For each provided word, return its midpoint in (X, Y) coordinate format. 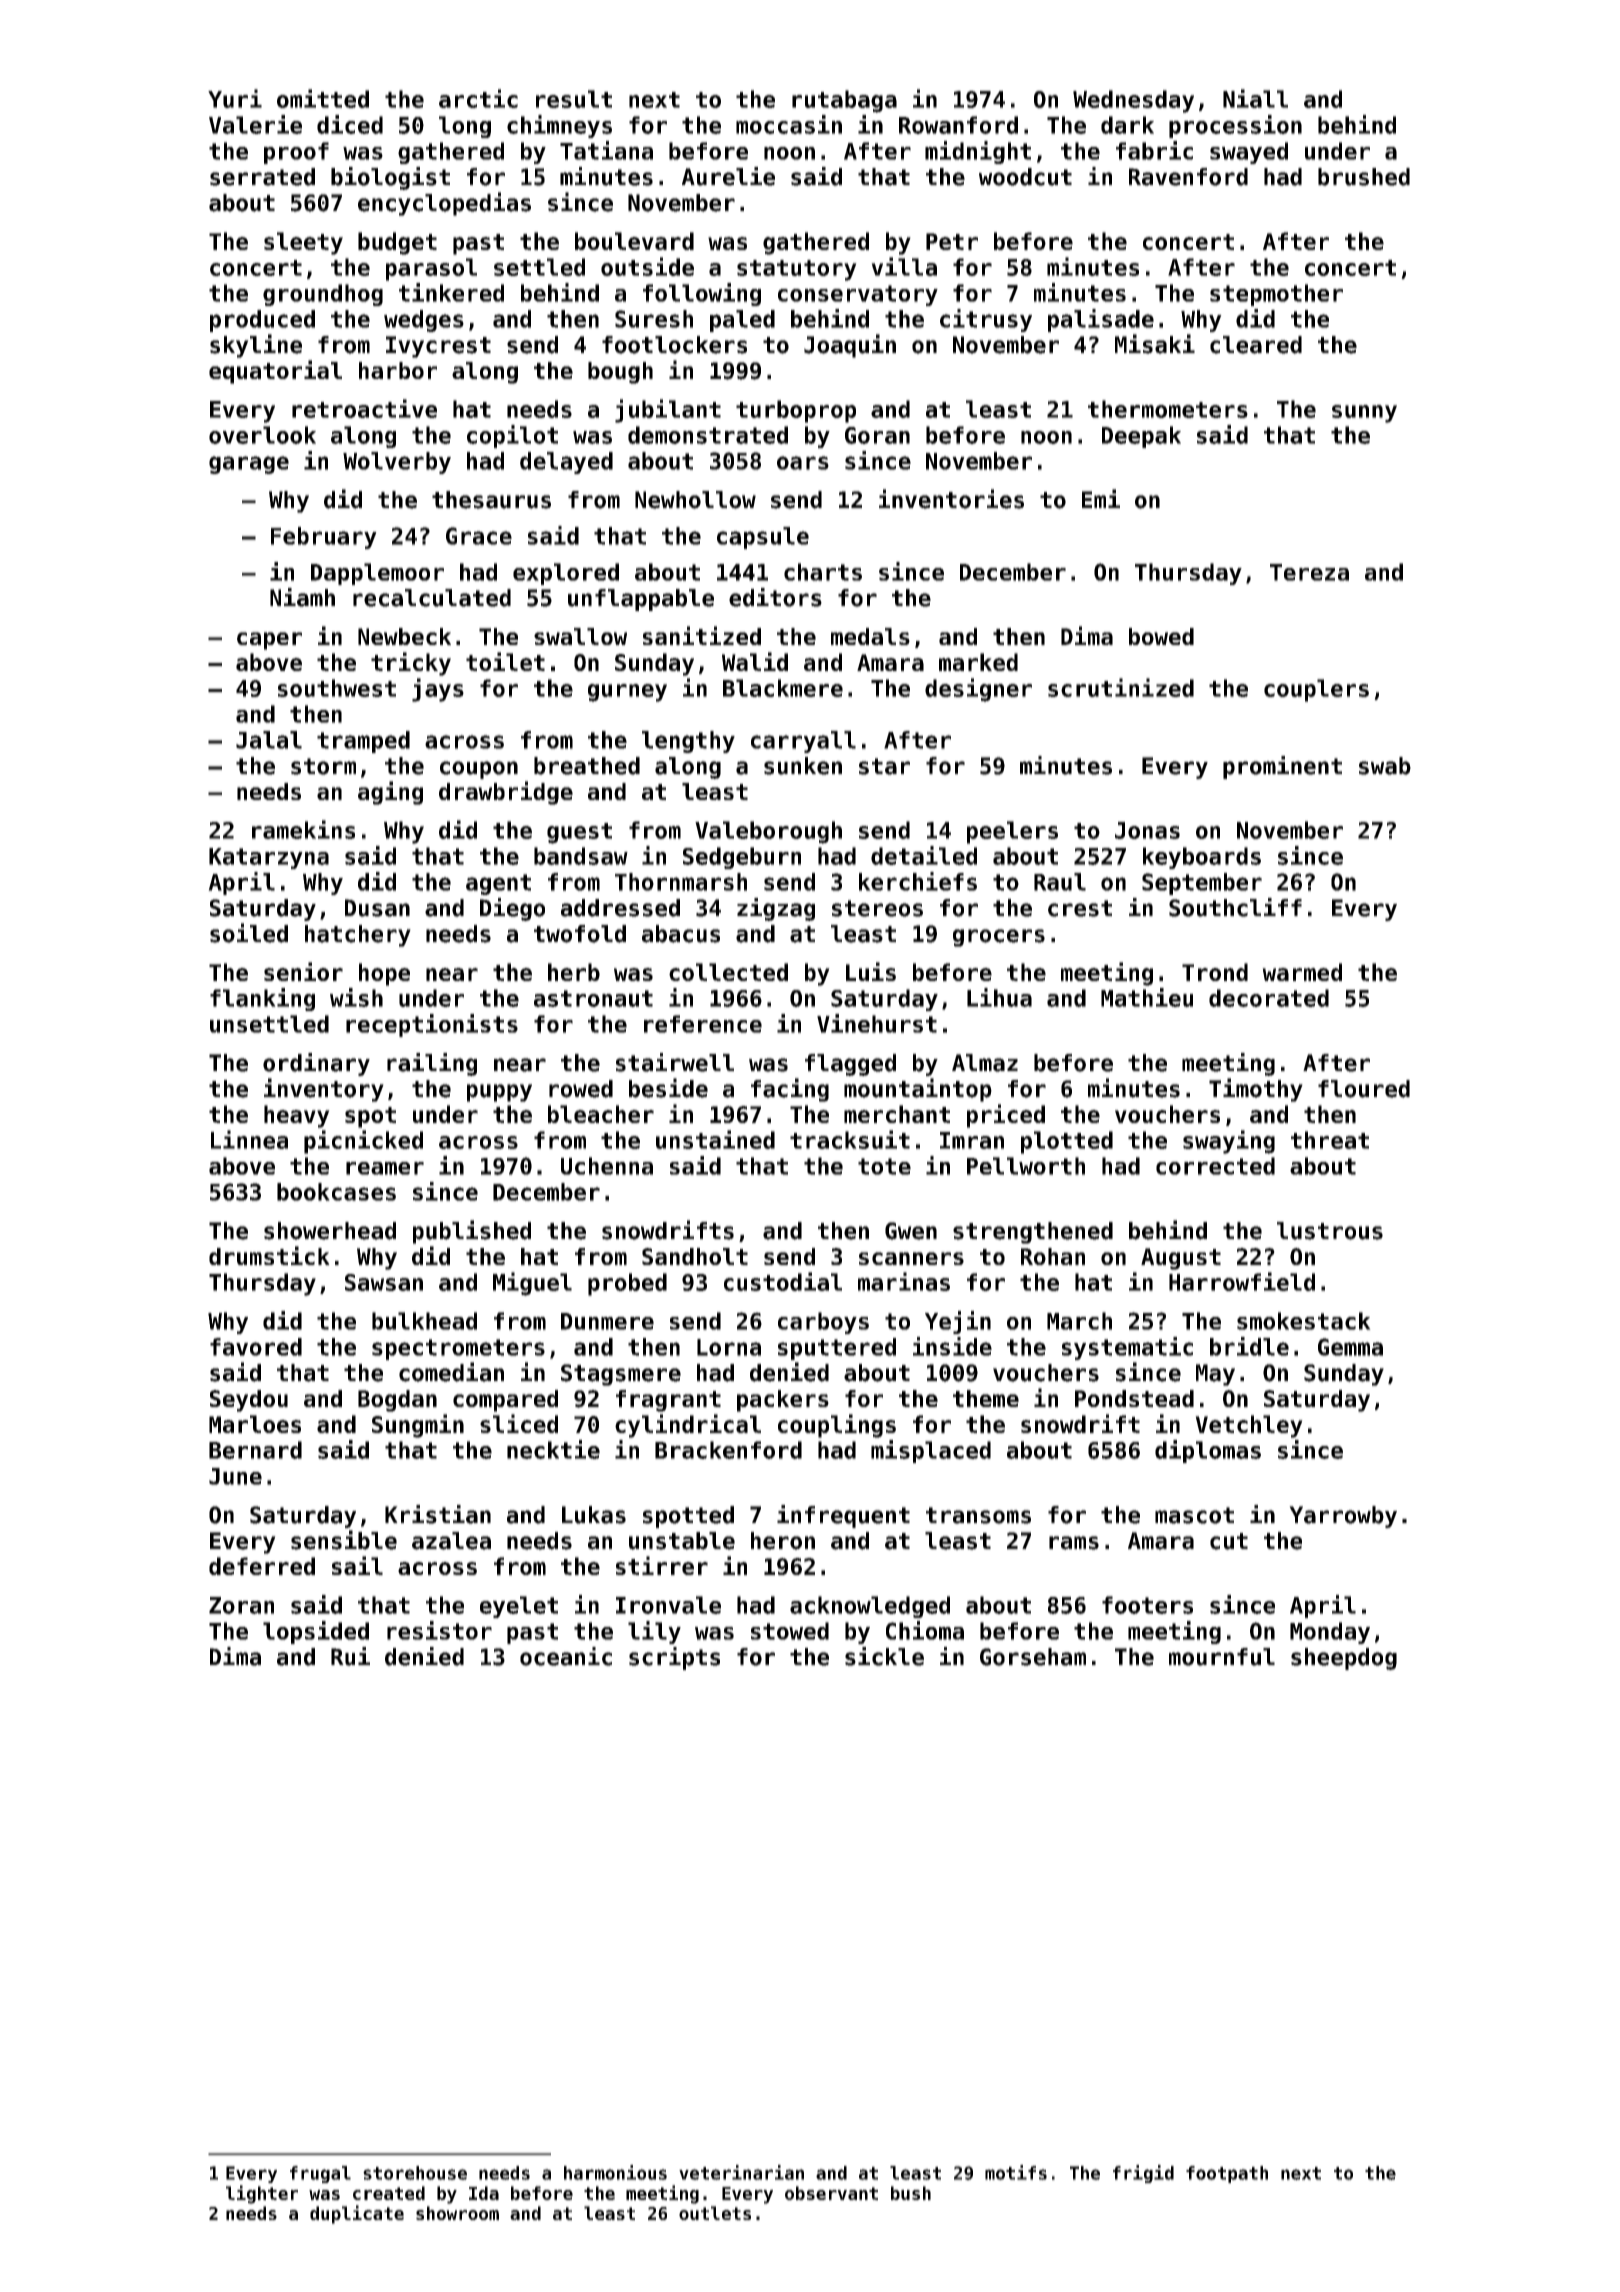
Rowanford (958, 125)
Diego (512, 909)
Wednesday (1133, 101)
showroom (457, 2213)
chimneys (559, 126)
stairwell (675, 1062)
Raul (1060, 882)
